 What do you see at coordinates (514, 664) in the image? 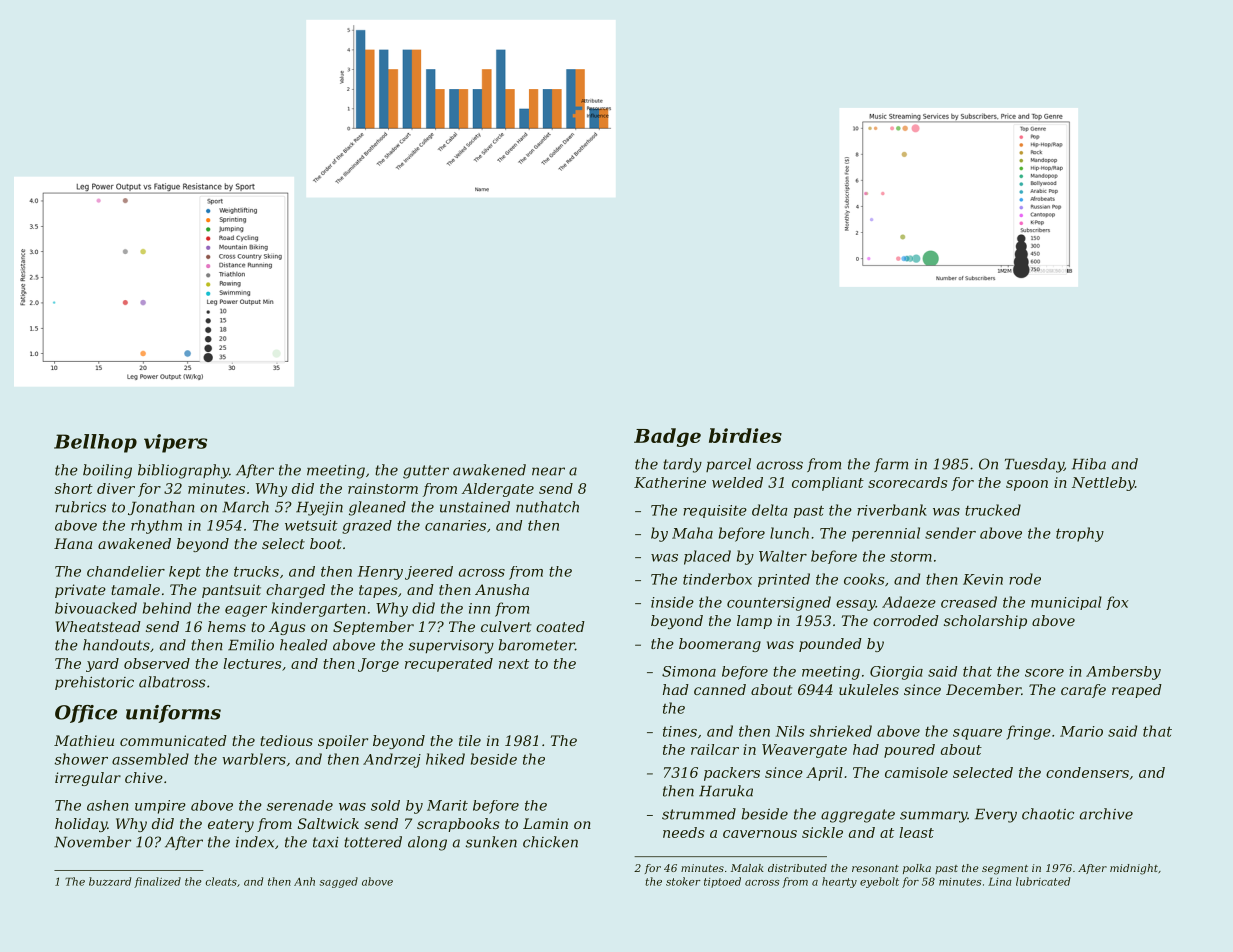
I see `next` at bounding box center [514, 664].
